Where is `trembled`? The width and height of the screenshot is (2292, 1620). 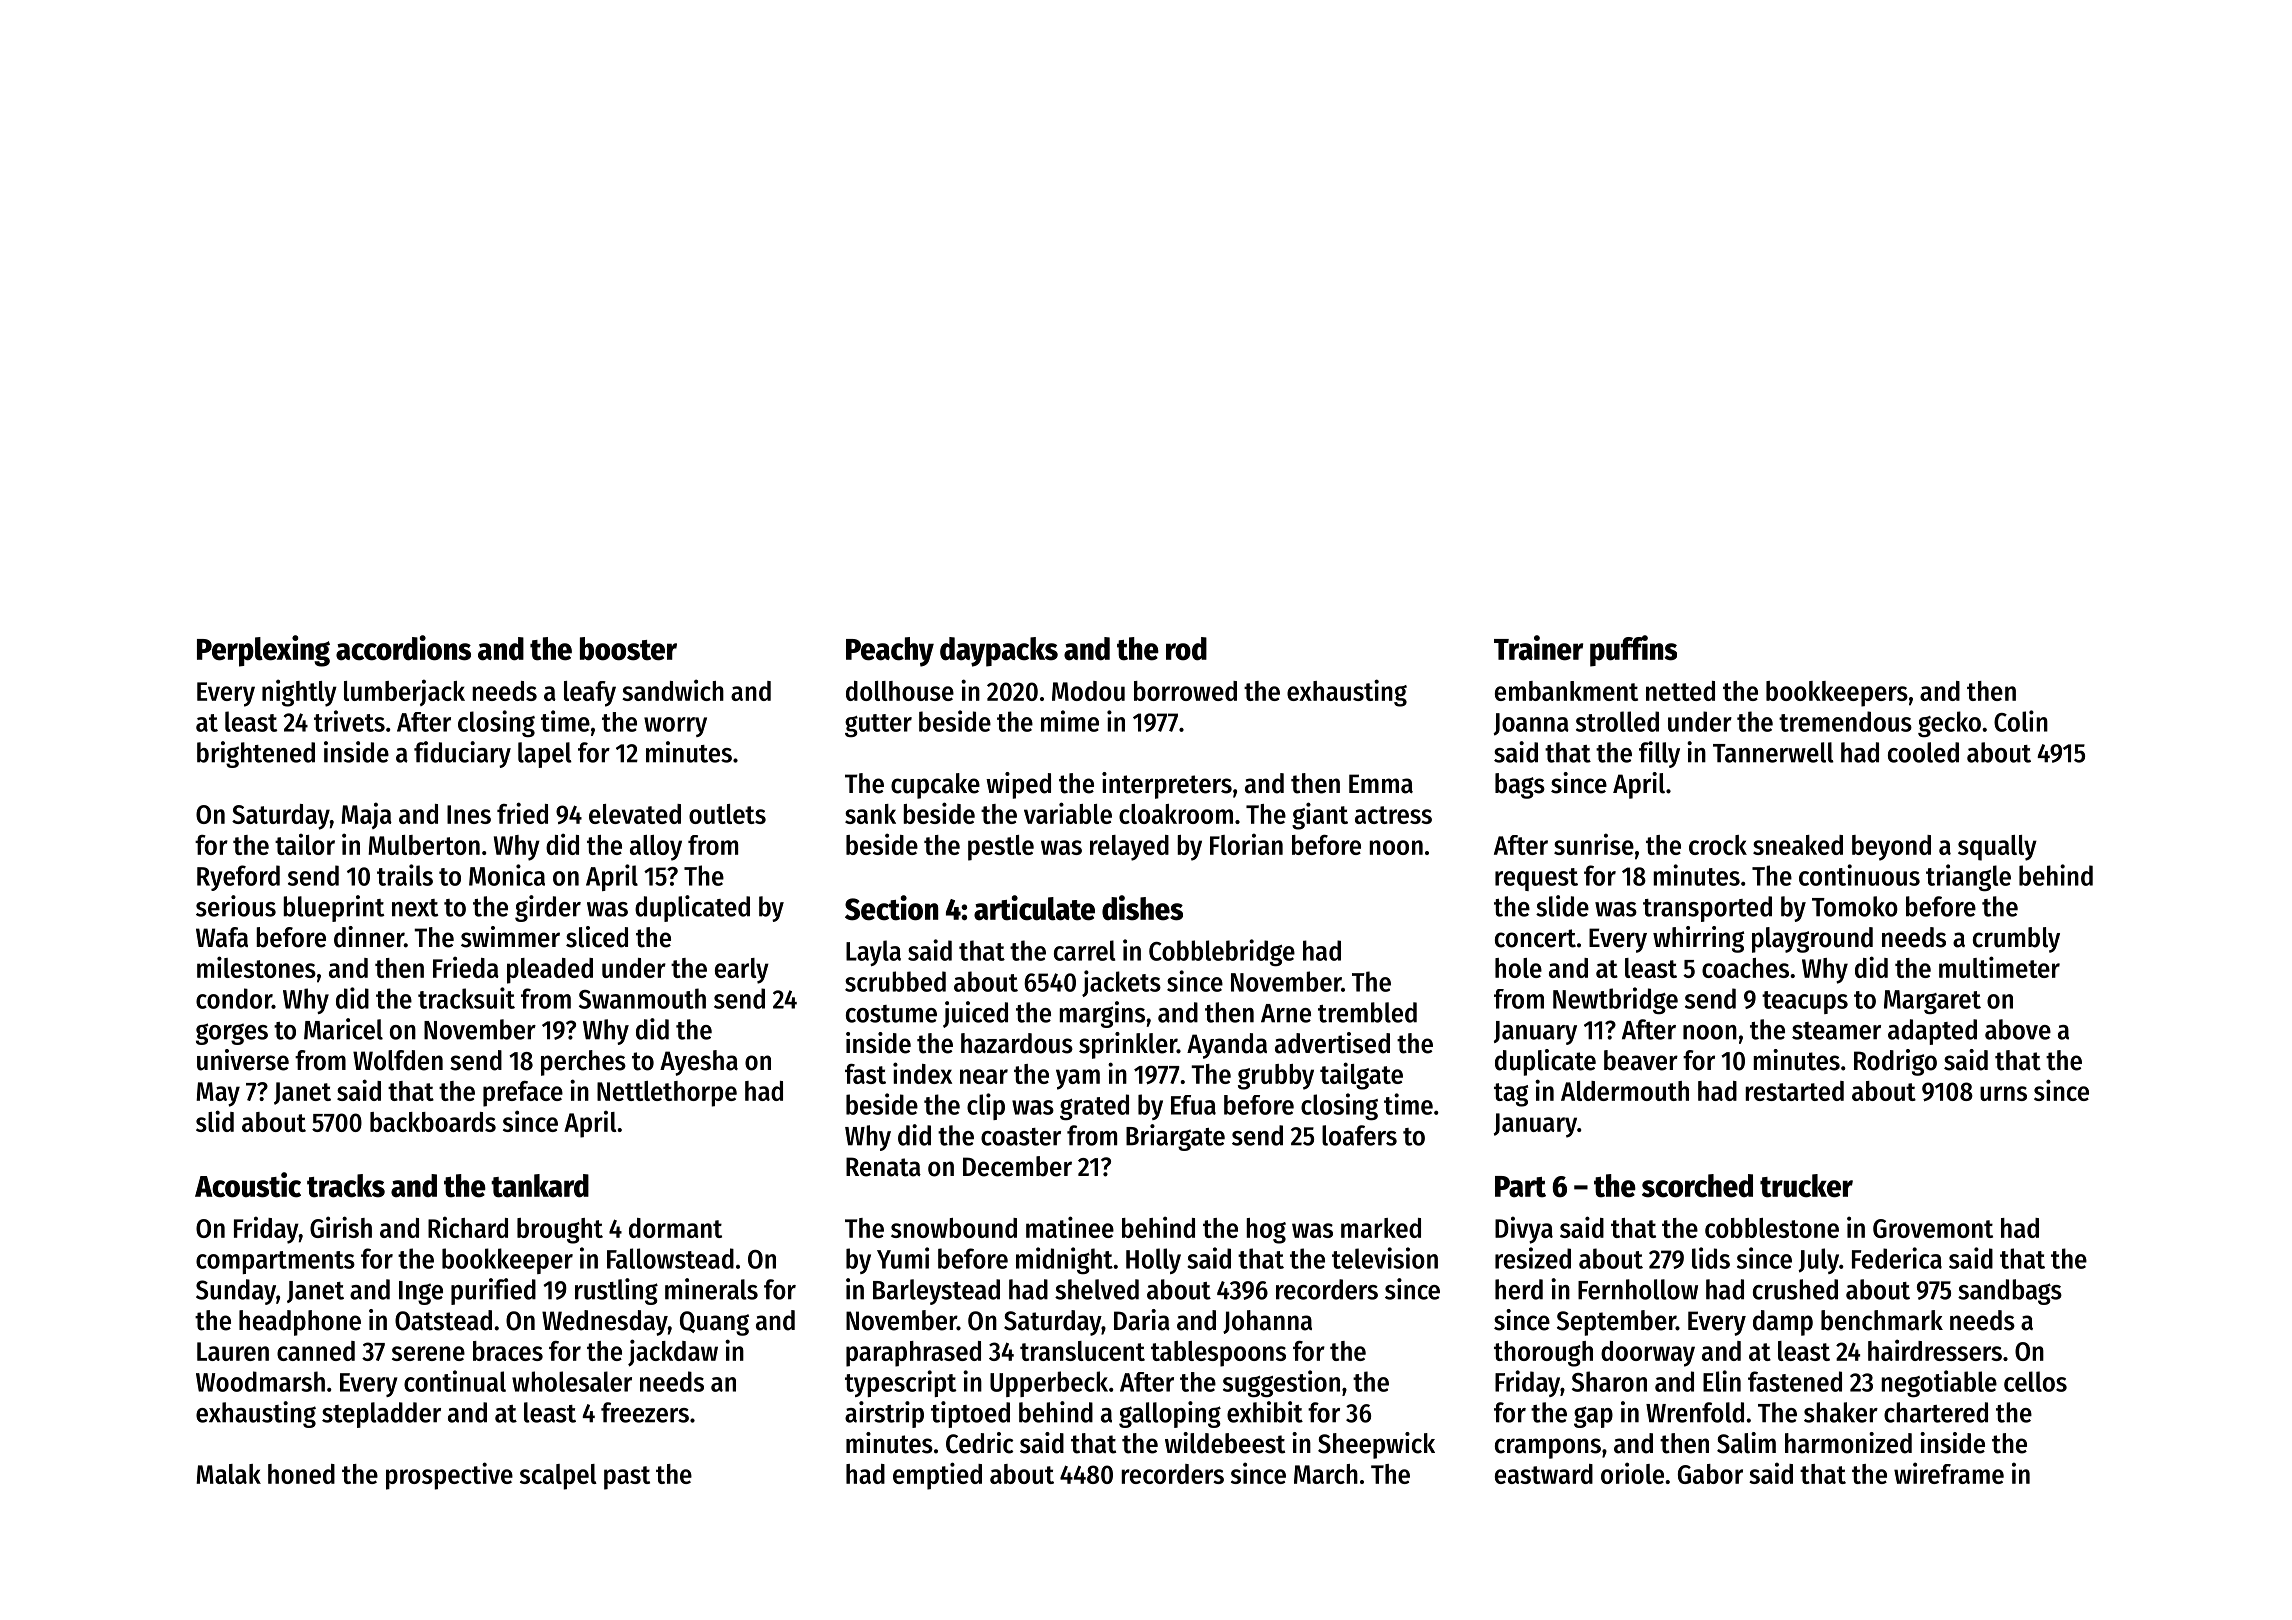 trembled is located at coordinates (1367, 1012).
